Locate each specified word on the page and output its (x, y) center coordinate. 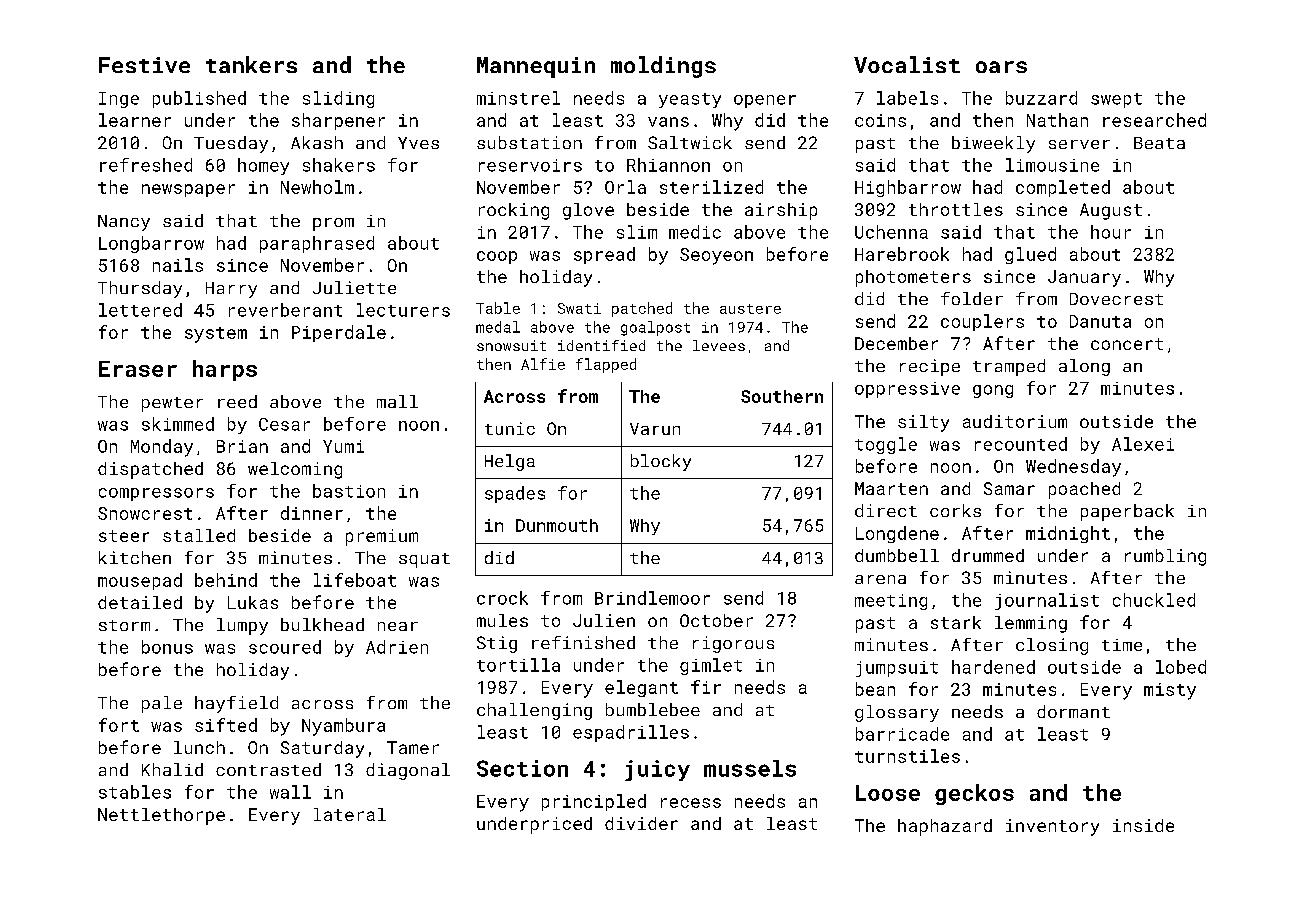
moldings (663, 67)
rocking (514, 211)
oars (1001, 67)
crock (502, 598)
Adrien (397, 647)
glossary (897, 713)
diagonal (408, 771)
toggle (886, 445)
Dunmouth (557, 525)
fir (706, 687)
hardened (993, 667)
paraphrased (317, 244)
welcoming (295, 470)
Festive (144, 65)
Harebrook (902, 254)
